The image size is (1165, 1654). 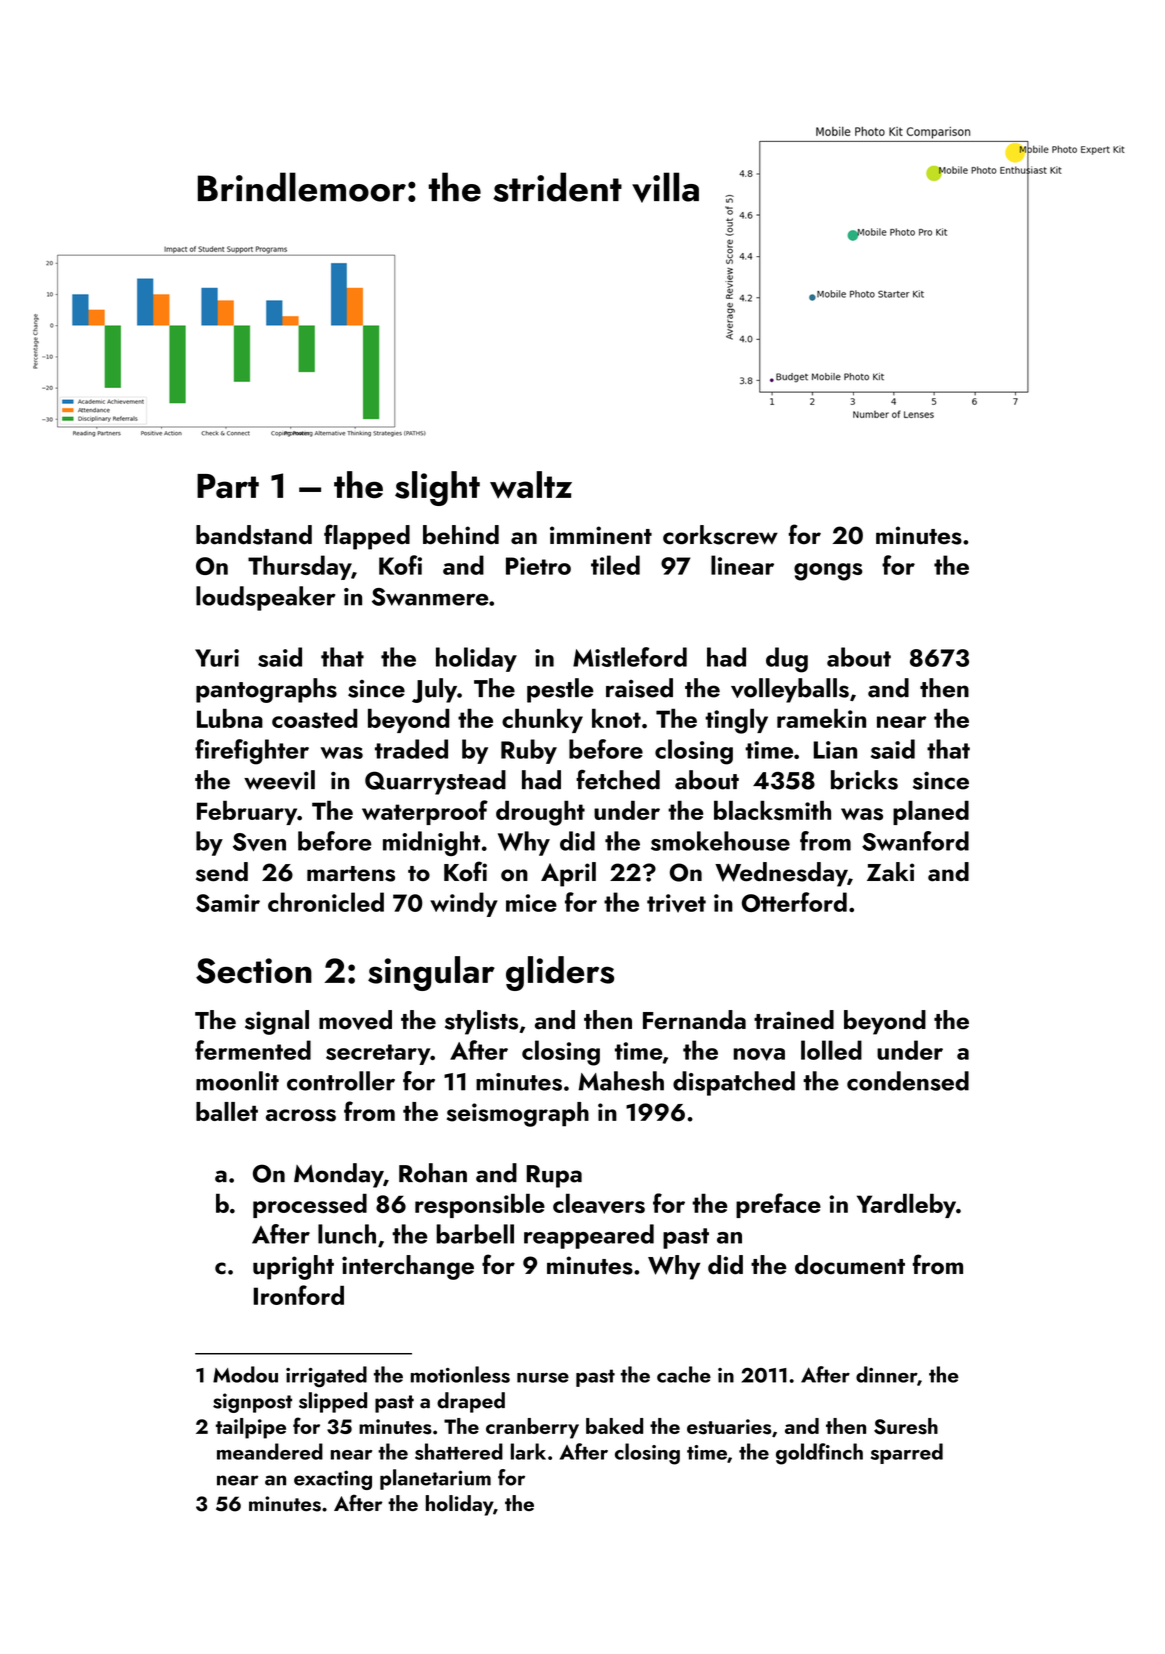 What do you see at coordinates (615, 565) in the screenshot?
I see `tiled` at bounding box center [615, 565].
